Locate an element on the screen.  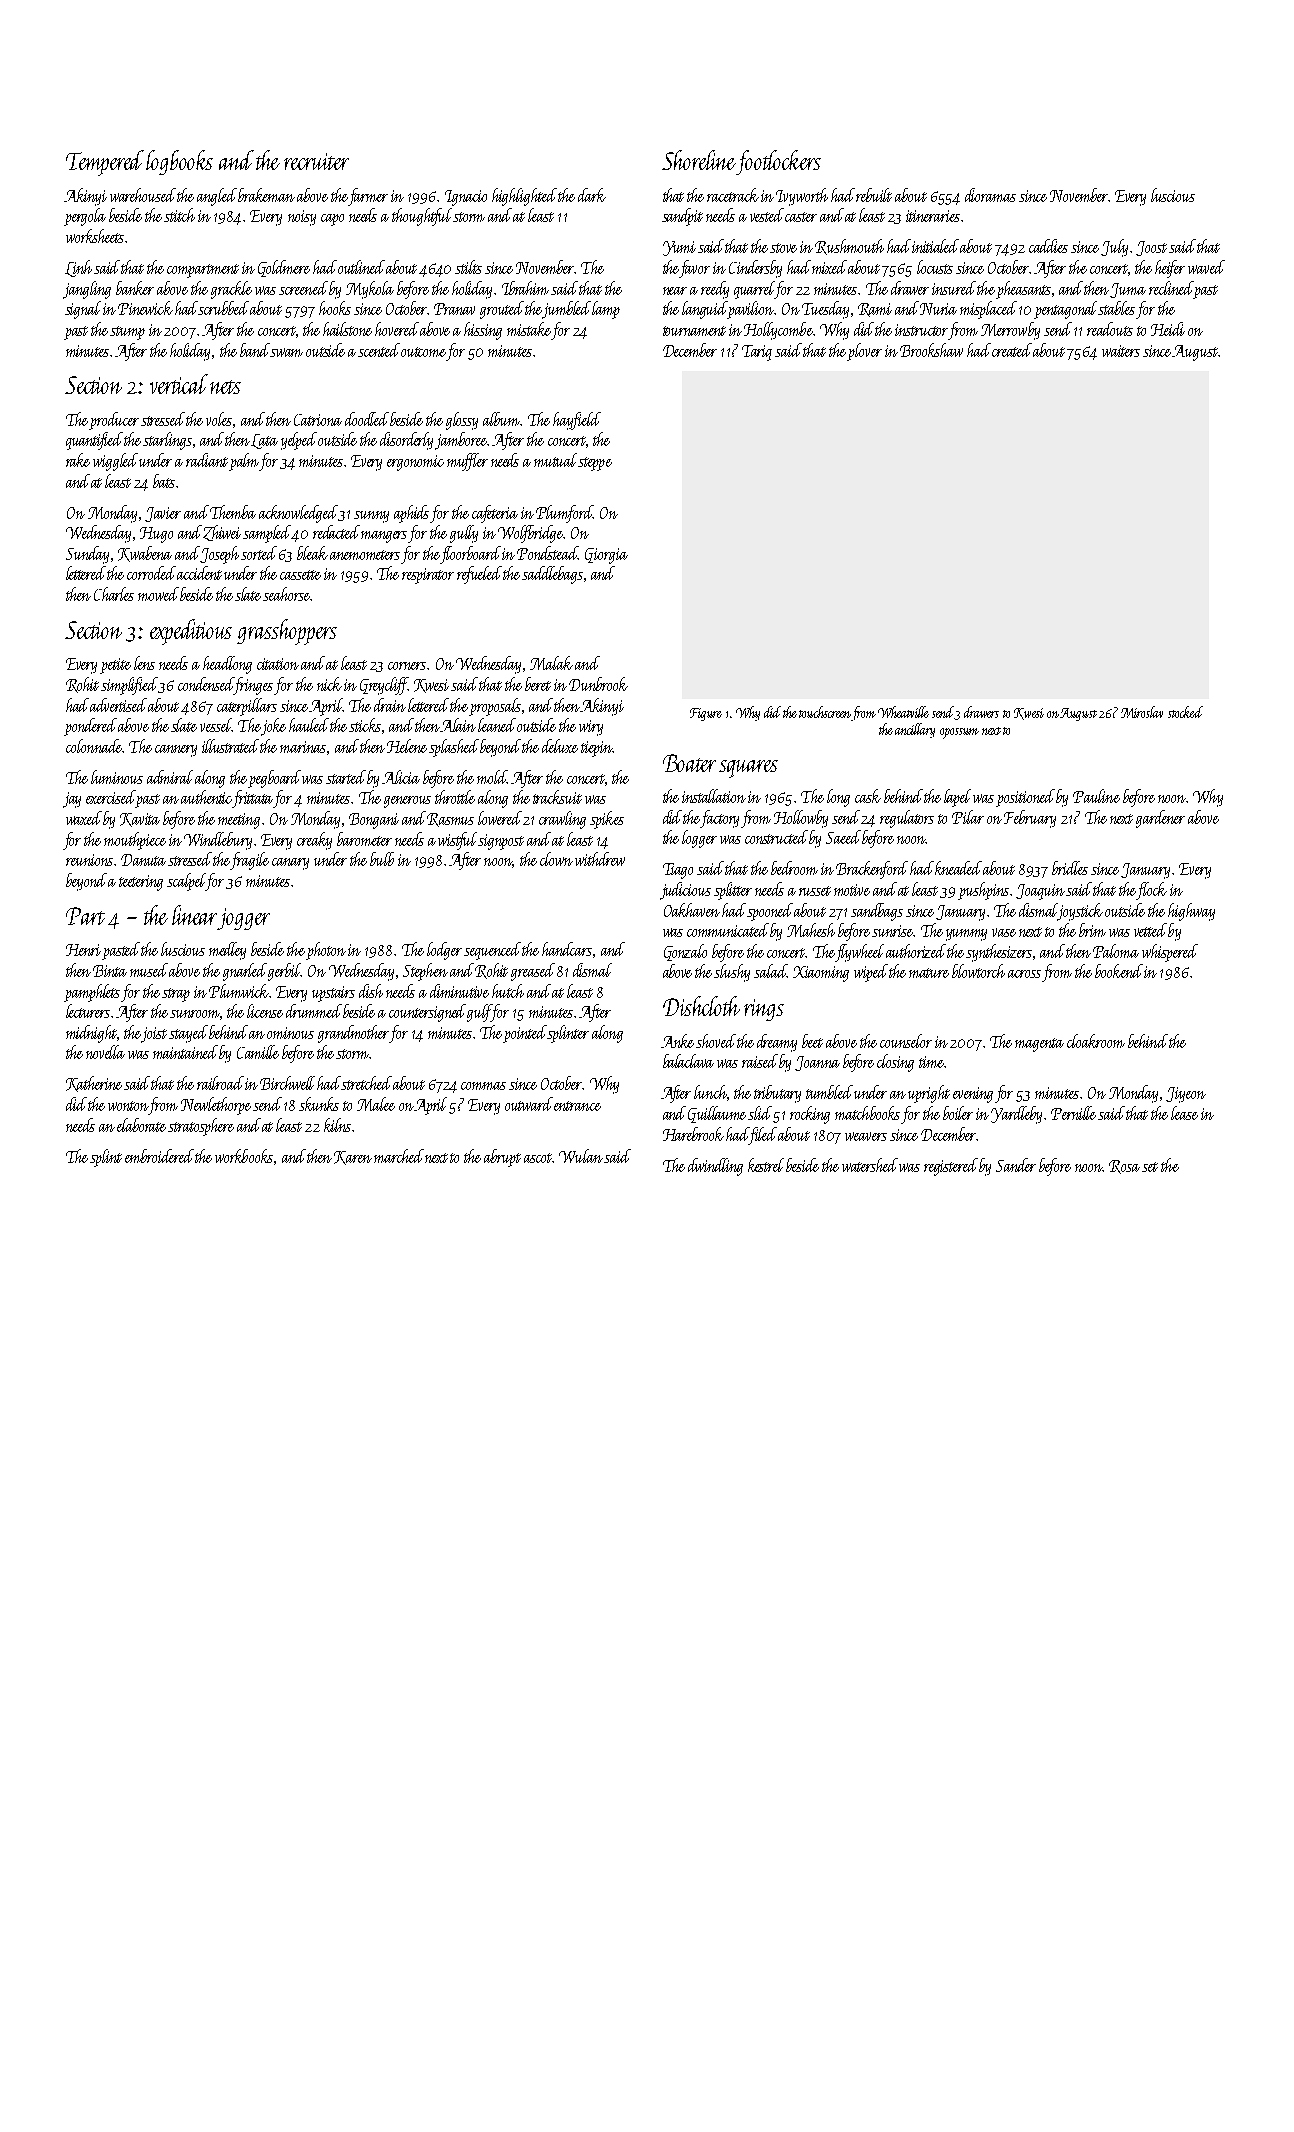
Rosa is located at coordinates (1124, 1167).
